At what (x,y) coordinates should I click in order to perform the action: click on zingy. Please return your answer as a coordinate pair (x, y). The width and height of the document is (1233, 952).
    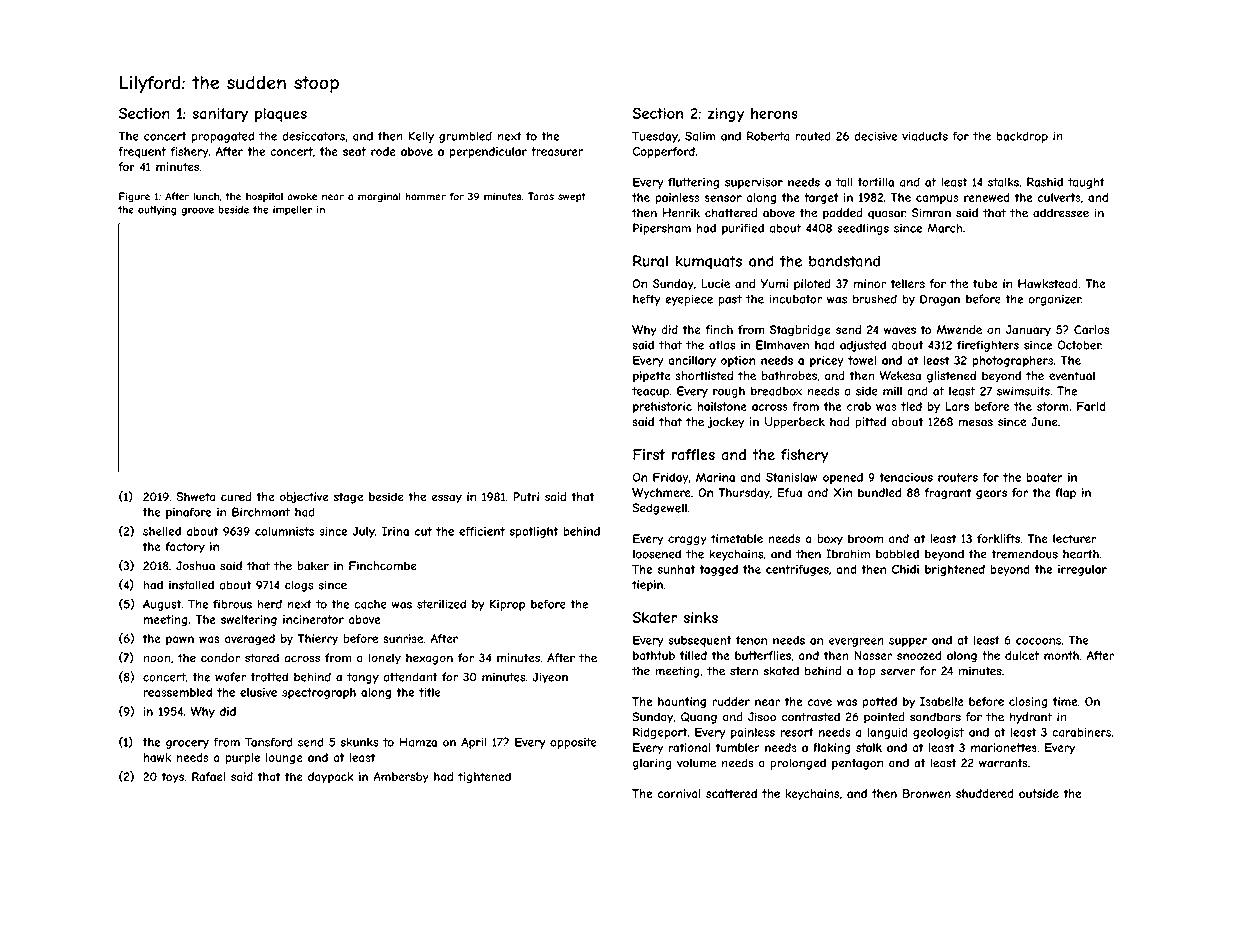
    Looking at the image, I should click on (726, 115).
